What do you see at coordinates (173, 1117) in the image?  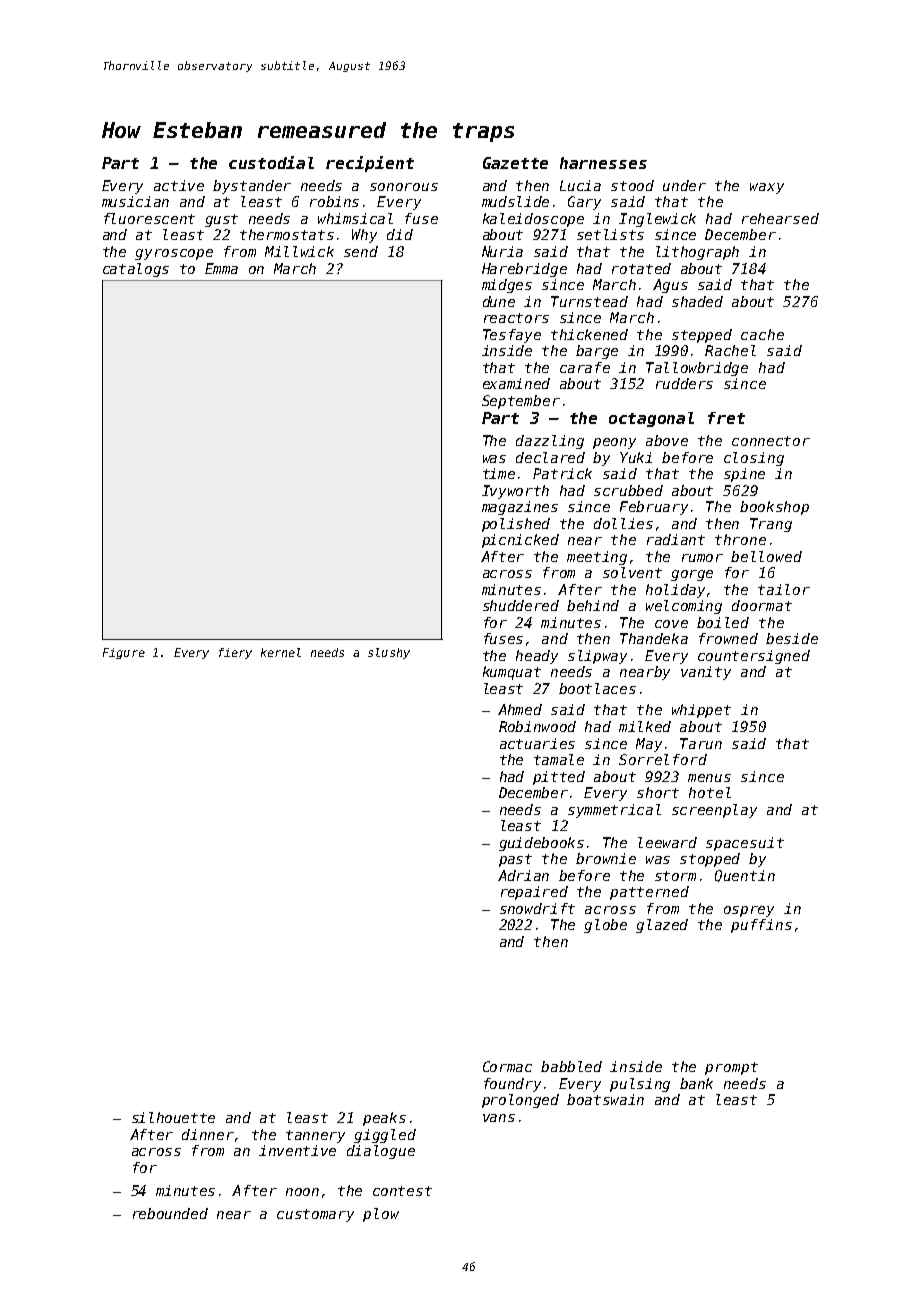 I see `silhouette` at bounding box center [173, 1117].
